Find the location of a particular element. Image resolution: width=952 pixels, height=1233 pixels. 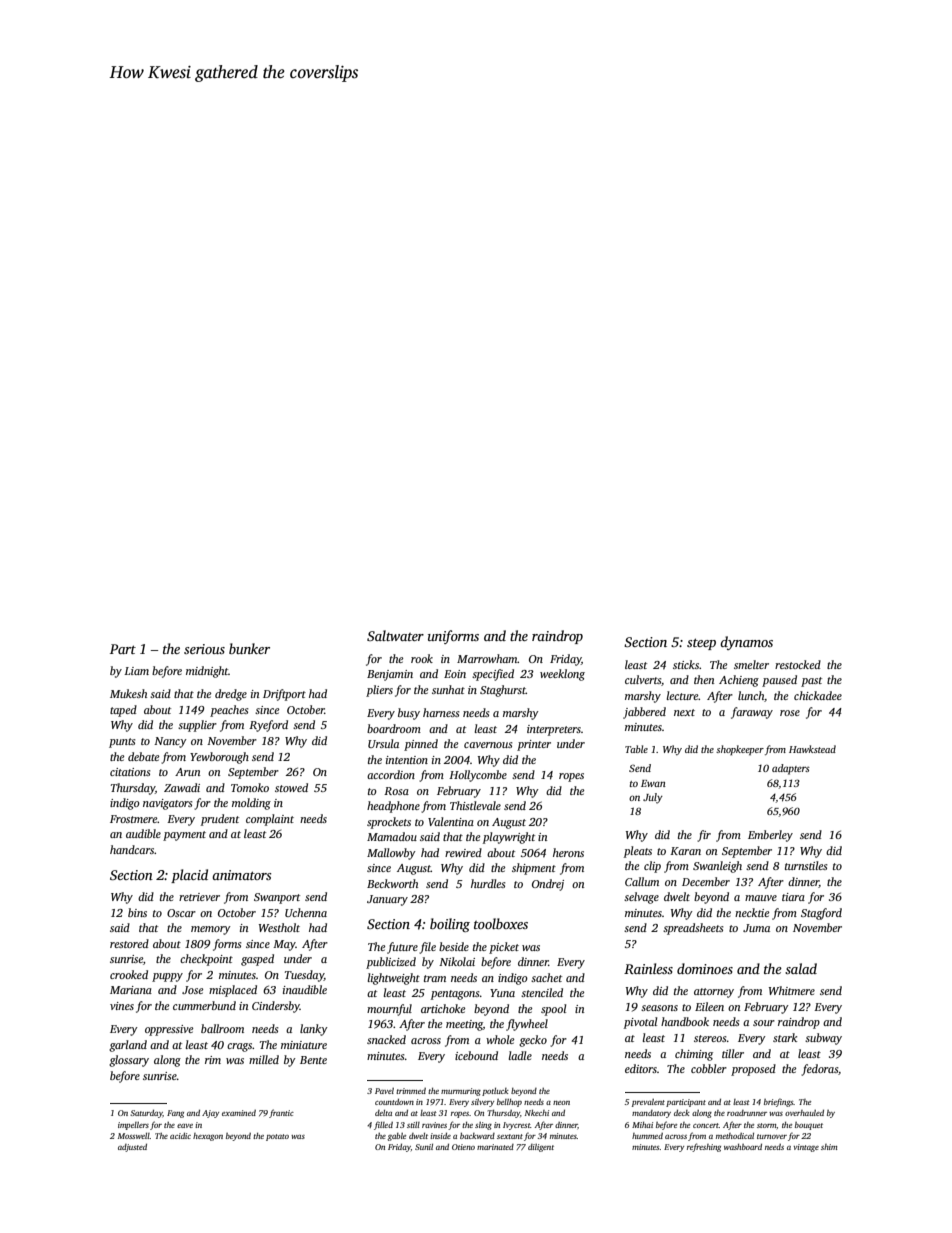

weeklong is located at coordinates (562, 675).
